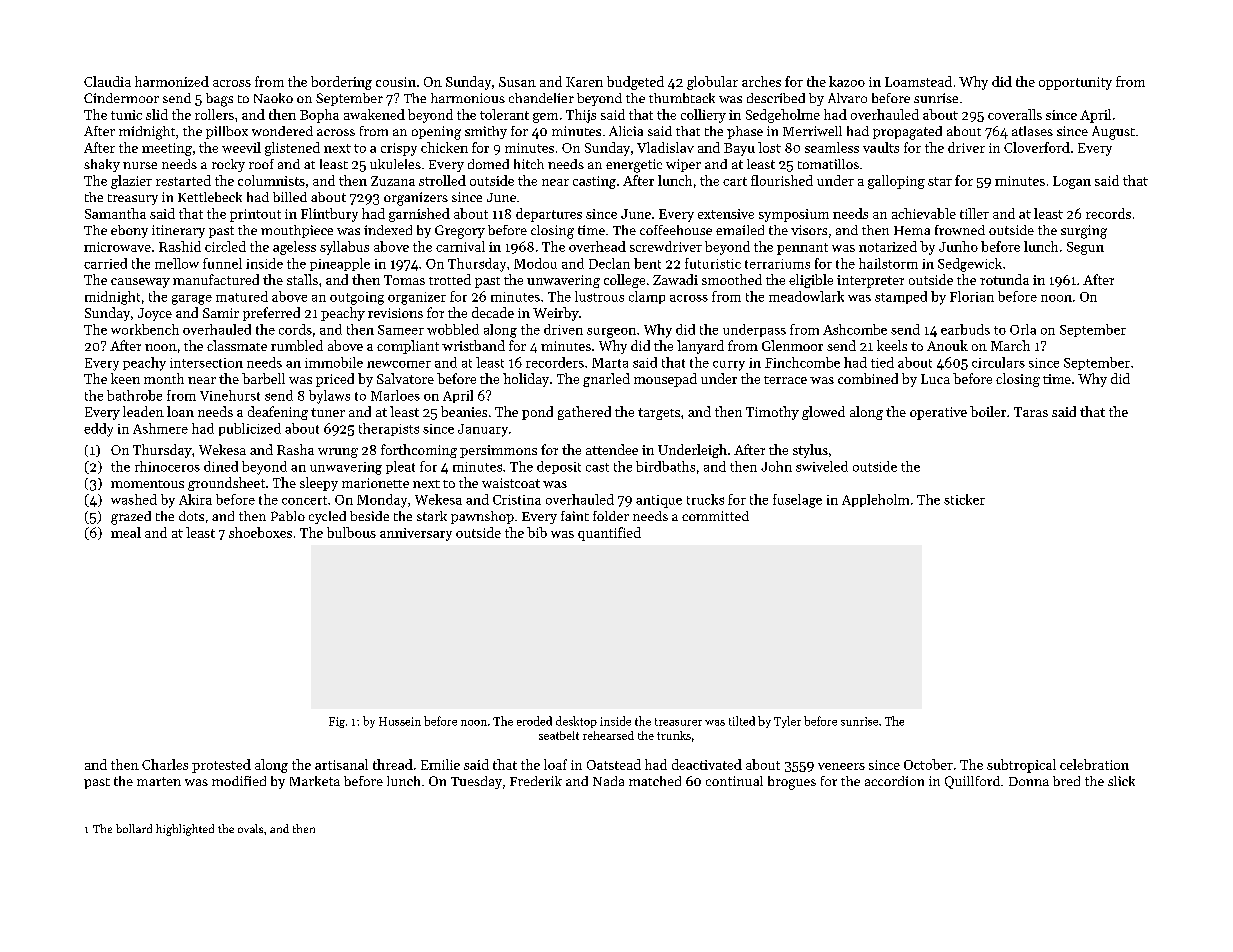 The height and width of the screenshot is (952, 1233). What do you see at coordinates (1085, 248) in the screenshot?
I see `Segun` at bounding box center [1085, 248].
